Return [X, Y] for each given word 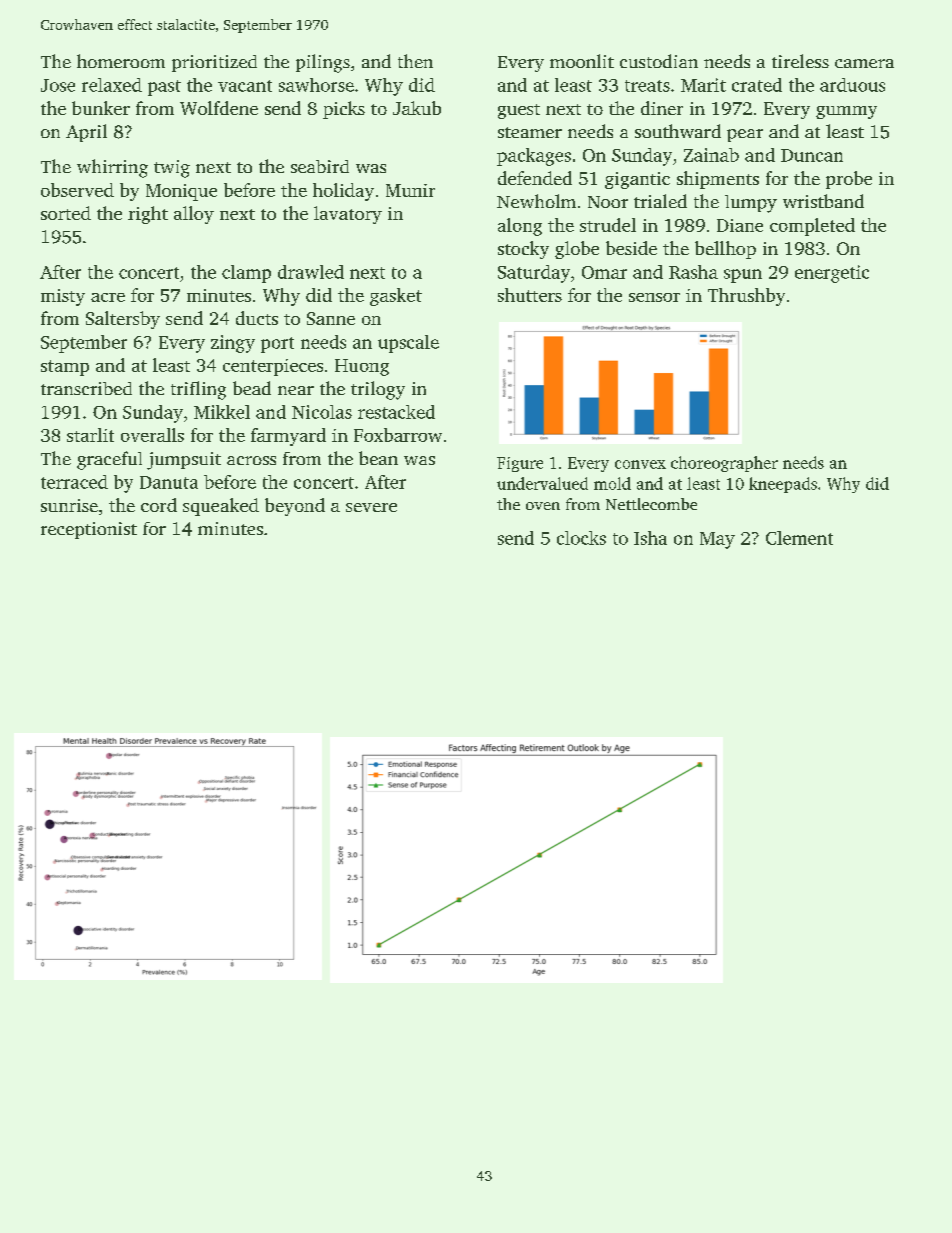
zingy [233, 344]
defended [535, 178]
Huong [362, 367]
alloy [194, 215]
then [415, 61]
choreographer [724, 464]
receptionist [89, 530]
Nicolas [322, 412]
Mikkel [222, 412]
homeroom [121, 61]
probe [849, 180]
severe [371, 507]
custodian [659, 61]
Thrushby [746, 297]
